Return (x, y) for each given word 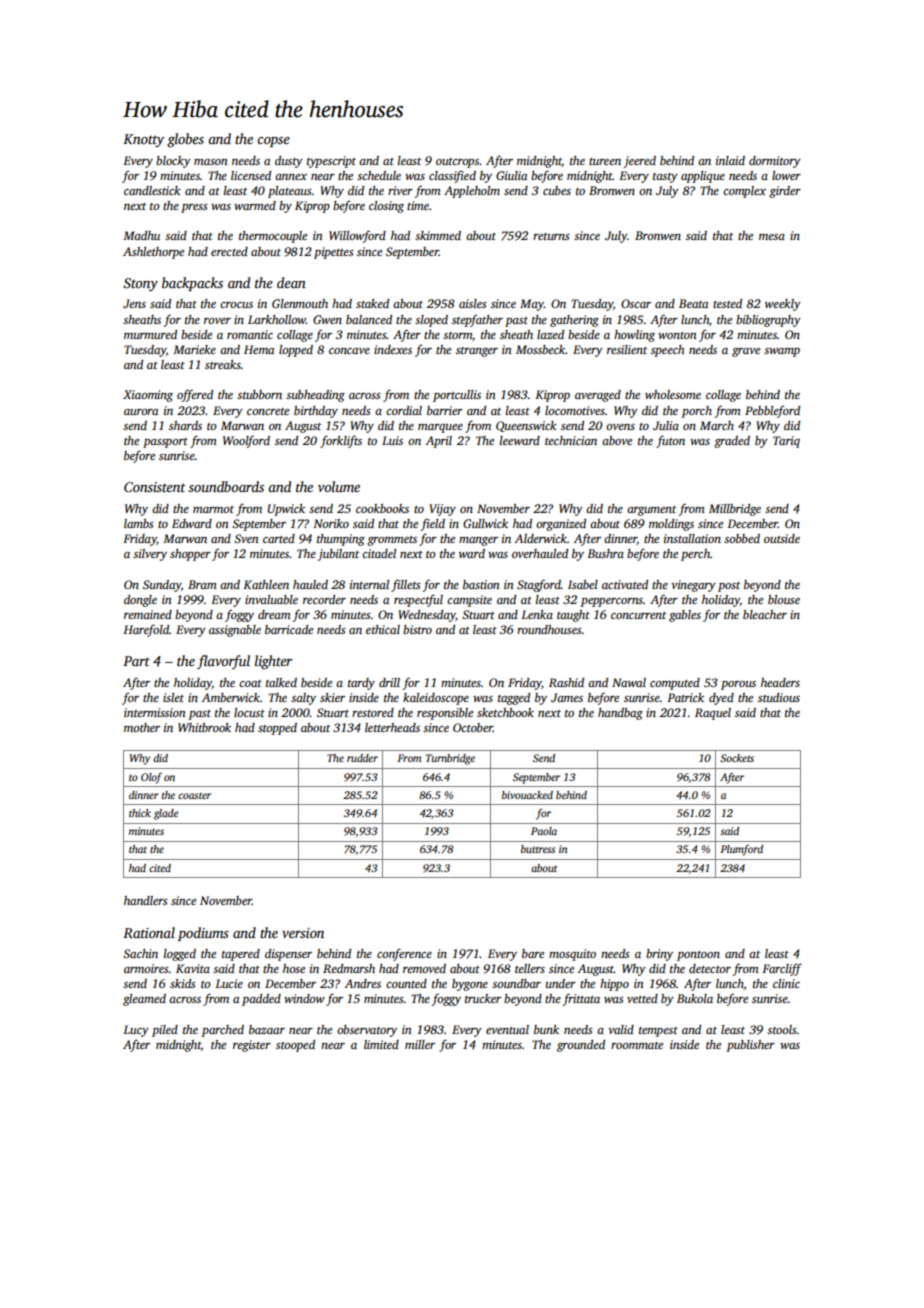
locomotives (575, 410)
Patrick (685, 697)
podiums (203, 934)
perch (695, 555)
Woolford (246, 441)
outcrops (457, 163)
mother (142, 727)
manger (478, 541)
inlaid (730, 160)
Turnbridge (450, 759)
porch (696, 412)
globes (185, 140)
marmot (213, 509)
